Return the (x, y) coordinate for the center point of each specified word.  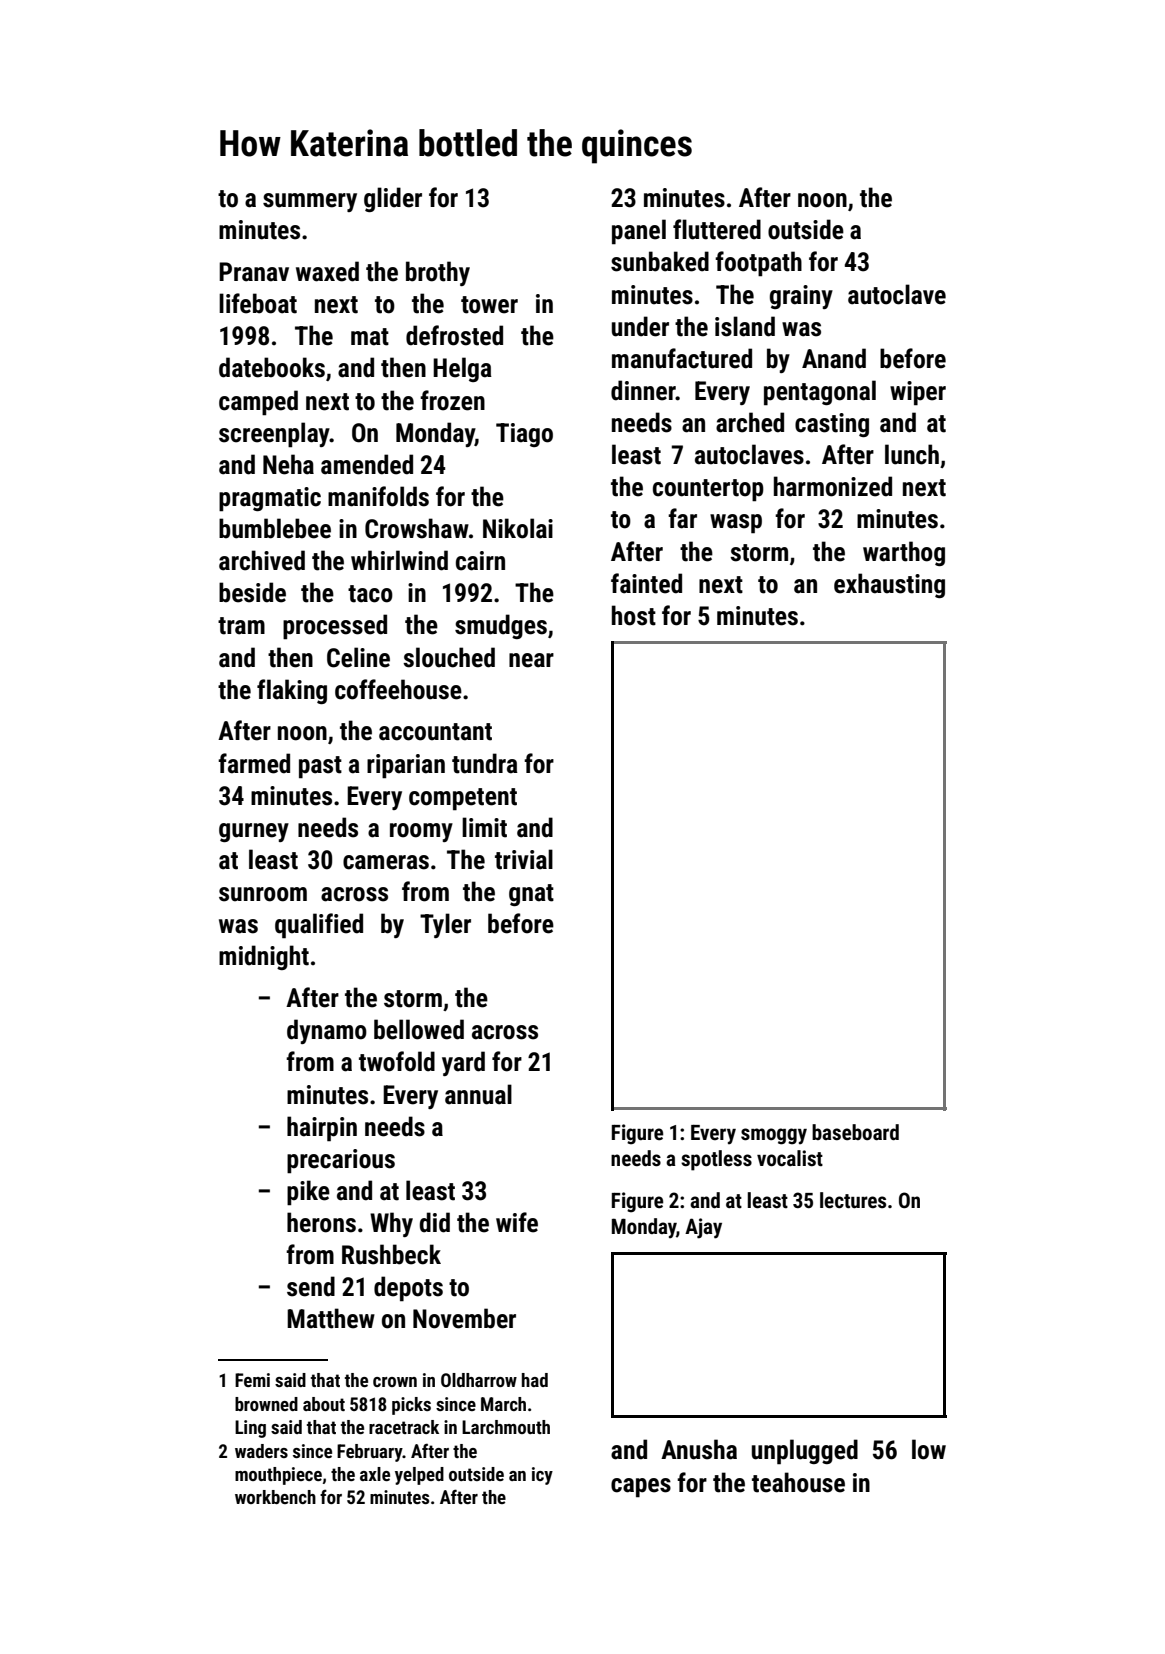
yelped (419, 1476)
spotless (716, 1160)
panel (639, 232)
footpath (758, 264)
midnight (264, 957)
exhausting (889, 585)
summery (310, 202)
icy (542, 1476)
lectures (853, 1200)
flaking (292, 691)
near (531, 660)
